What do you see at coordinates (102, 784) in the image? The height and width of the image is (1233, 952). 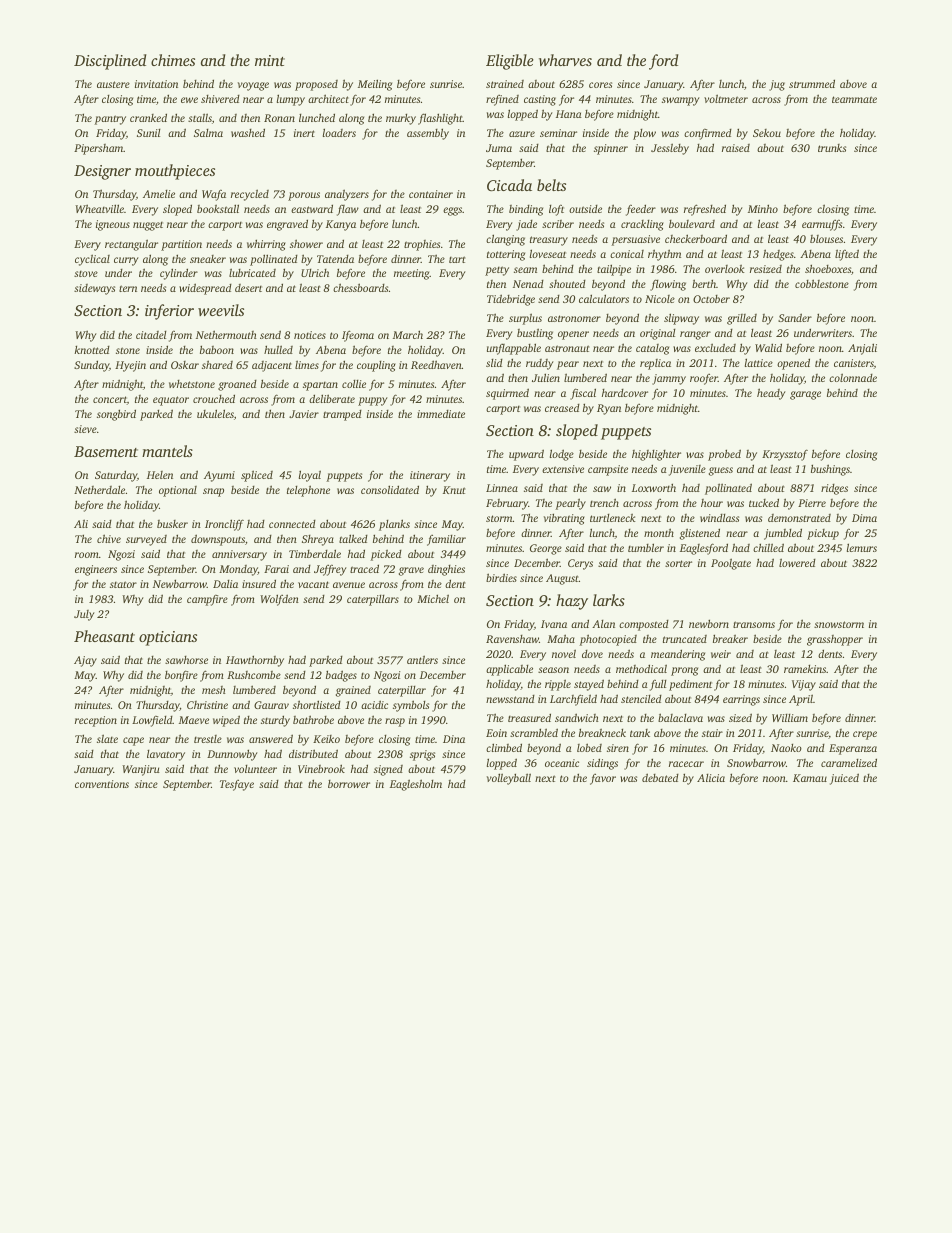 I see `conventions` at bounding box center [102, 784].
